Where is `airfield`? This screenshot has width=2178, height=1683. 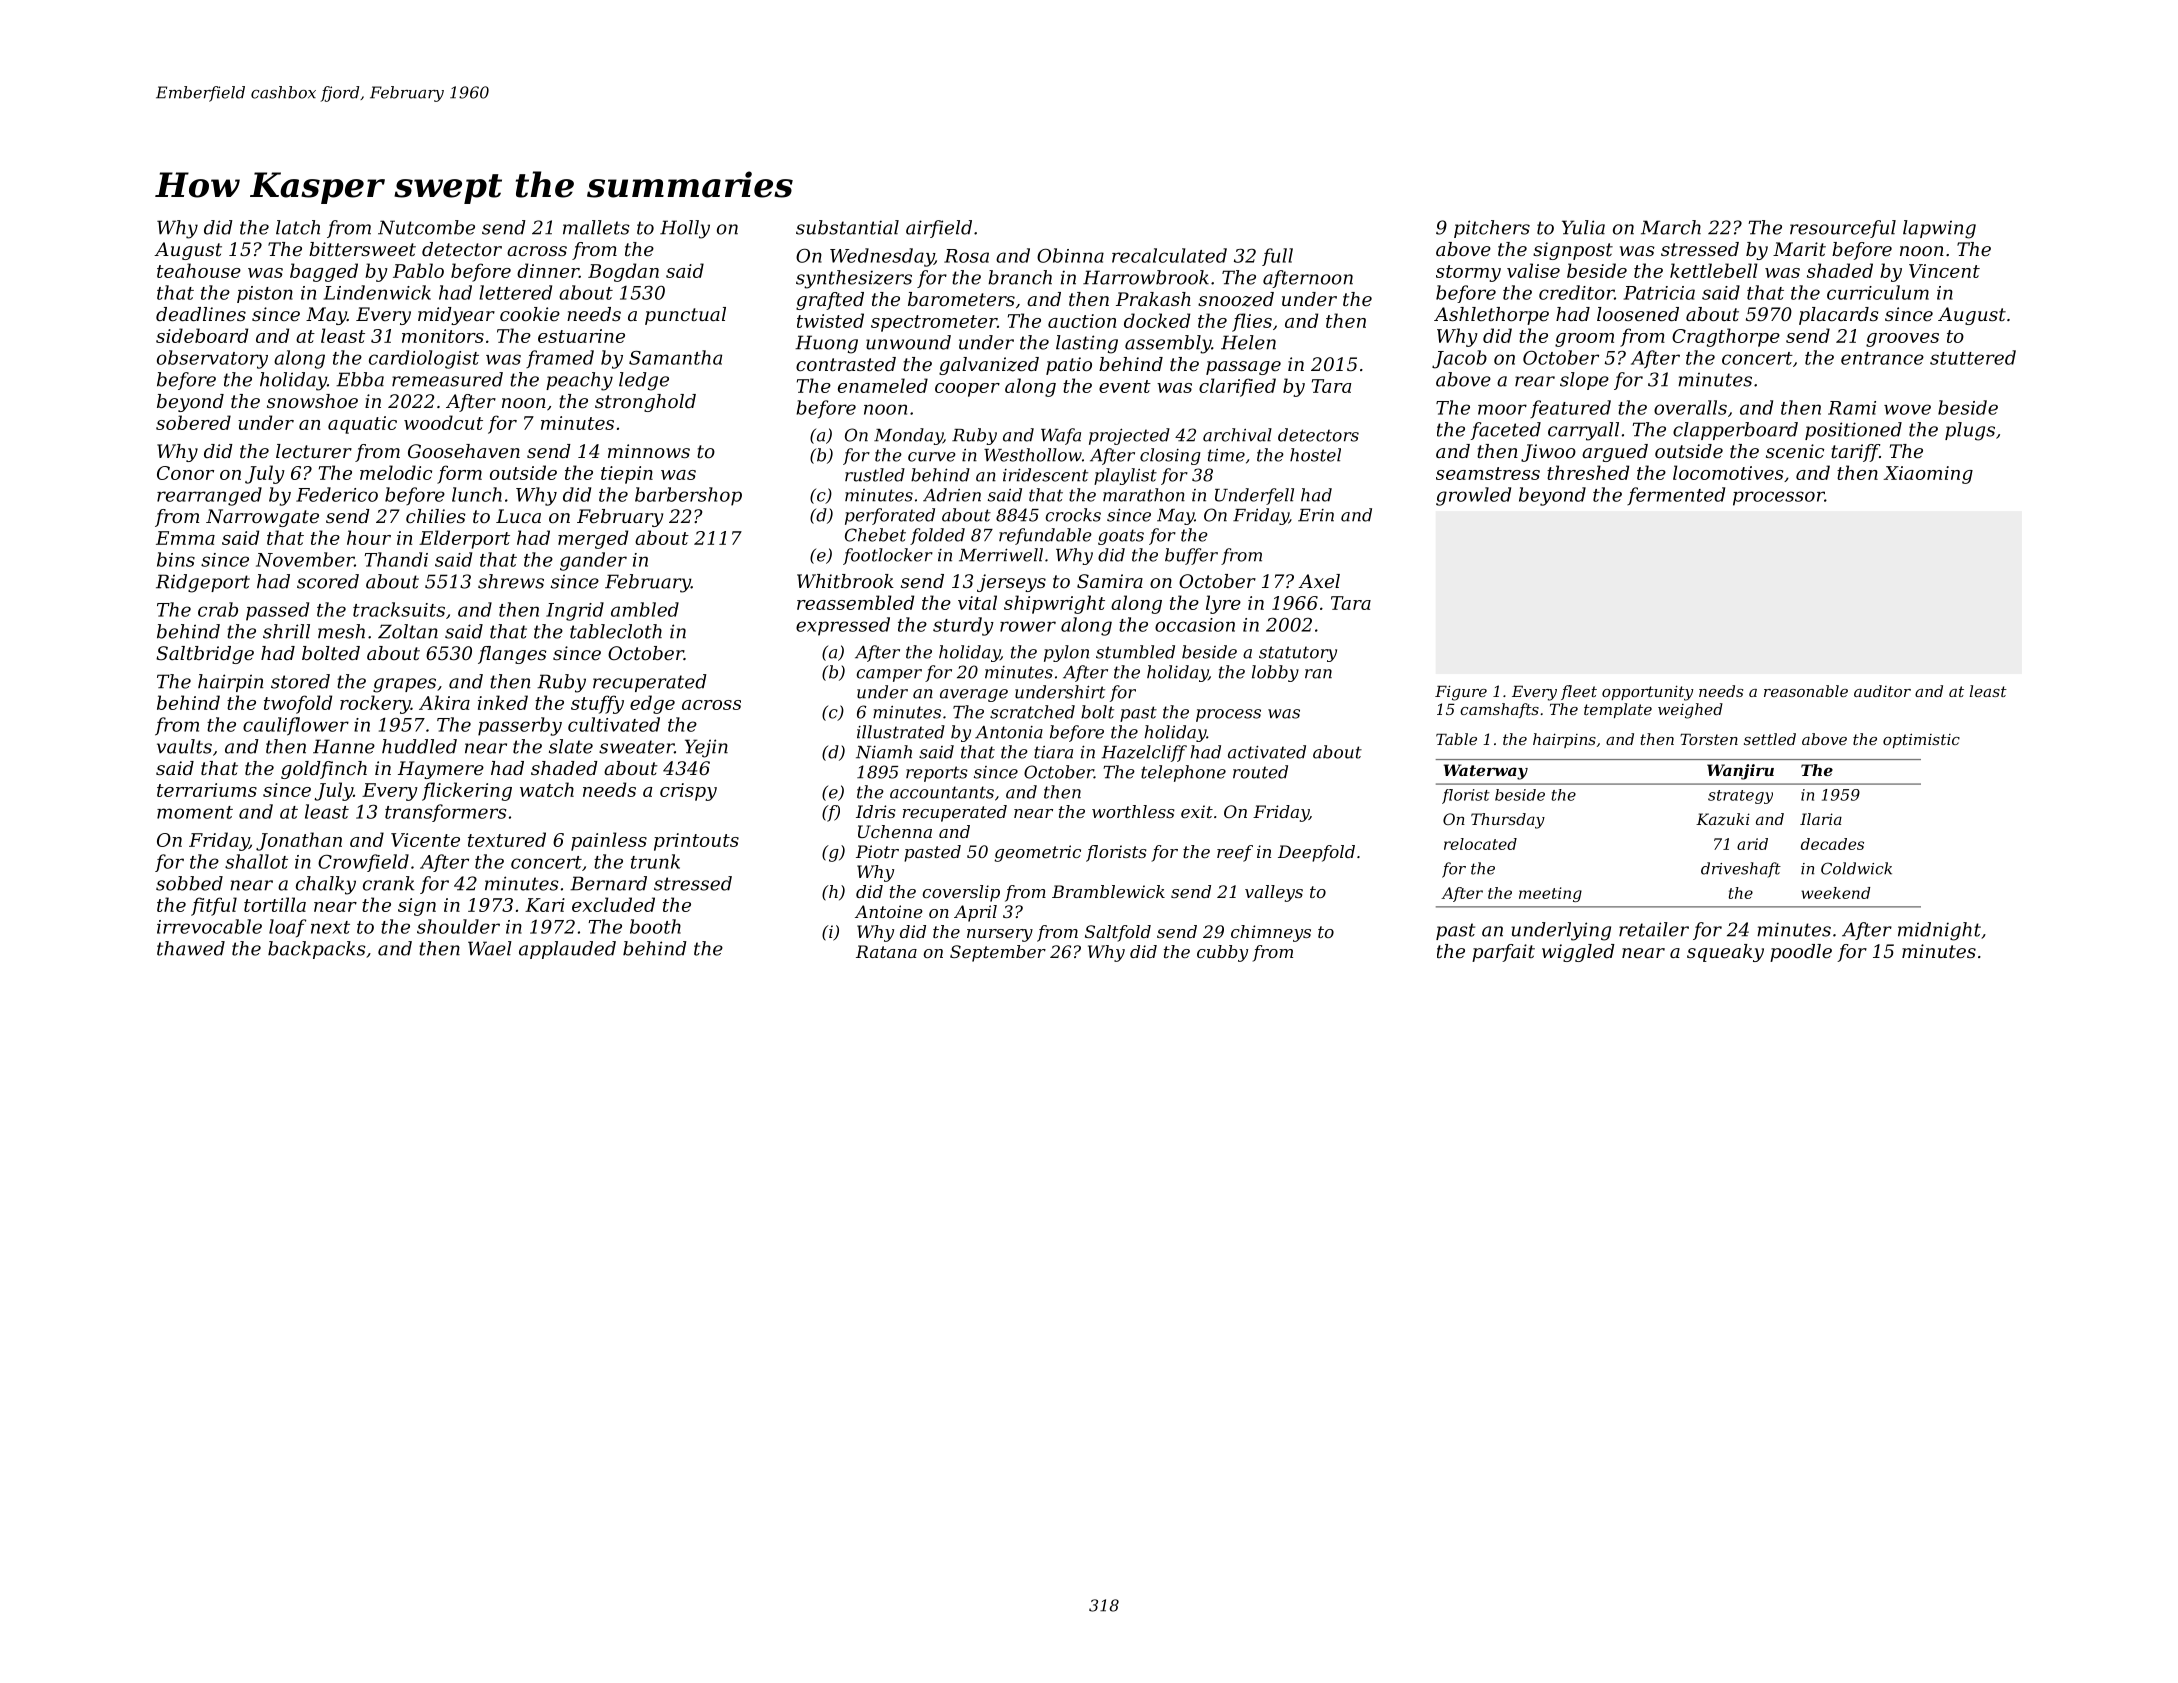 airfield is located at coordinates (939, 229).
